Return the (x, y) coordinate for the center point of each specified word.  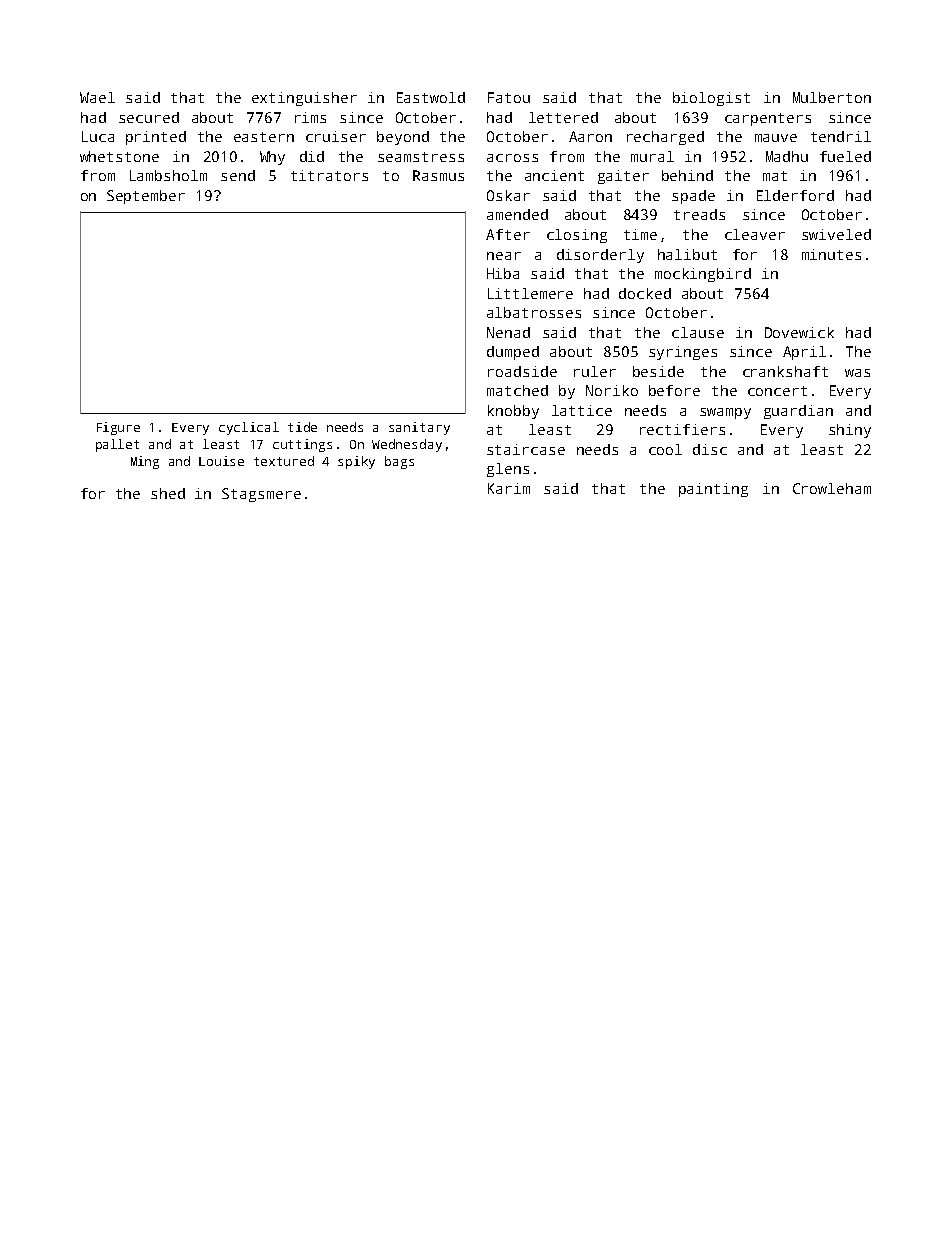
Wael (97, 97)
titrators (329, 175)
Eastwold (431, 97)
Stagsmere (261, 495)
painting (713, 490)
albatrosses (534, 312)
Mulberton (832, 97)
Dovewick (799, 332)
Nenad (508, 332)
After (508, 234)
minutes (831, 254)
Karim (509, 488)
